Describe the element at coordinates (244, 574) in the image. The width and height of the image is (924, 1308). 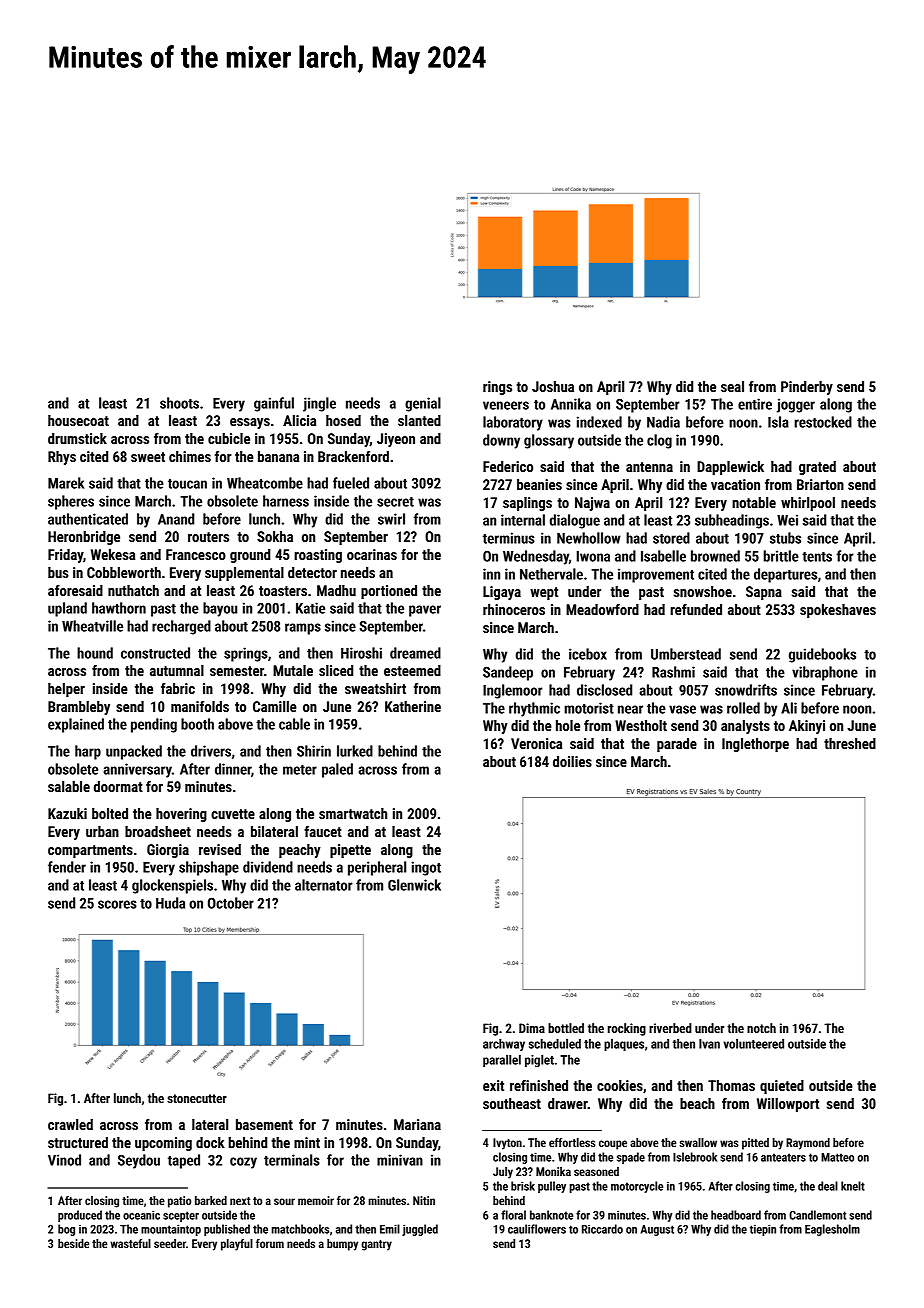
I see `supplemental` at that location.
